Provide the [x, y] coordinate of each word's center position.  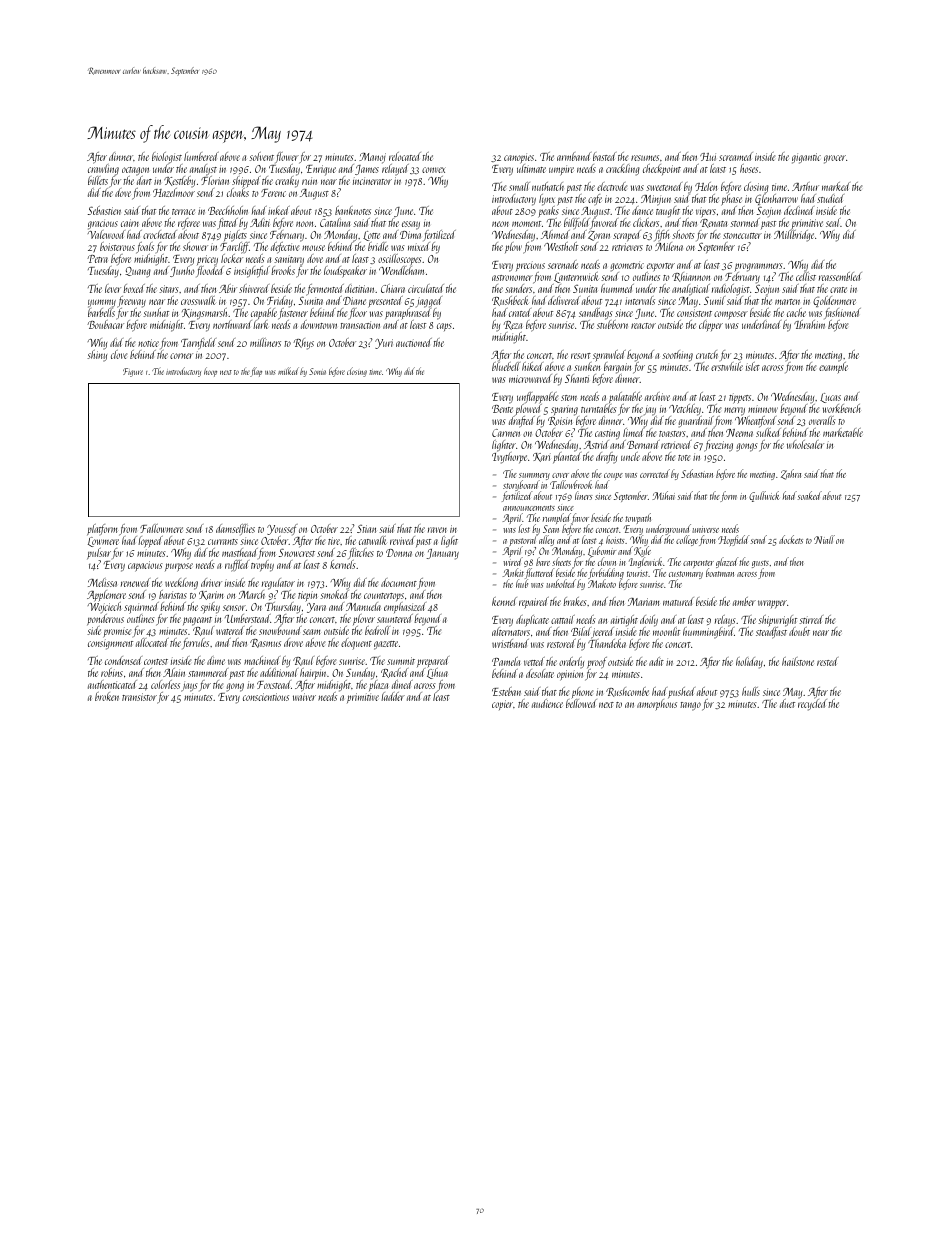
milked [288, 371]
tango [690, 706]
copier [502, 705]
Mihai [663, 495]
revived [402, 540]
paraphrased [408, 314]
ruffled [237, 566]
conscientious [266, 697]
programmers [758, 267]
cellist [806, 276]
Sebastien [104, 210]
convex [434, 170]
